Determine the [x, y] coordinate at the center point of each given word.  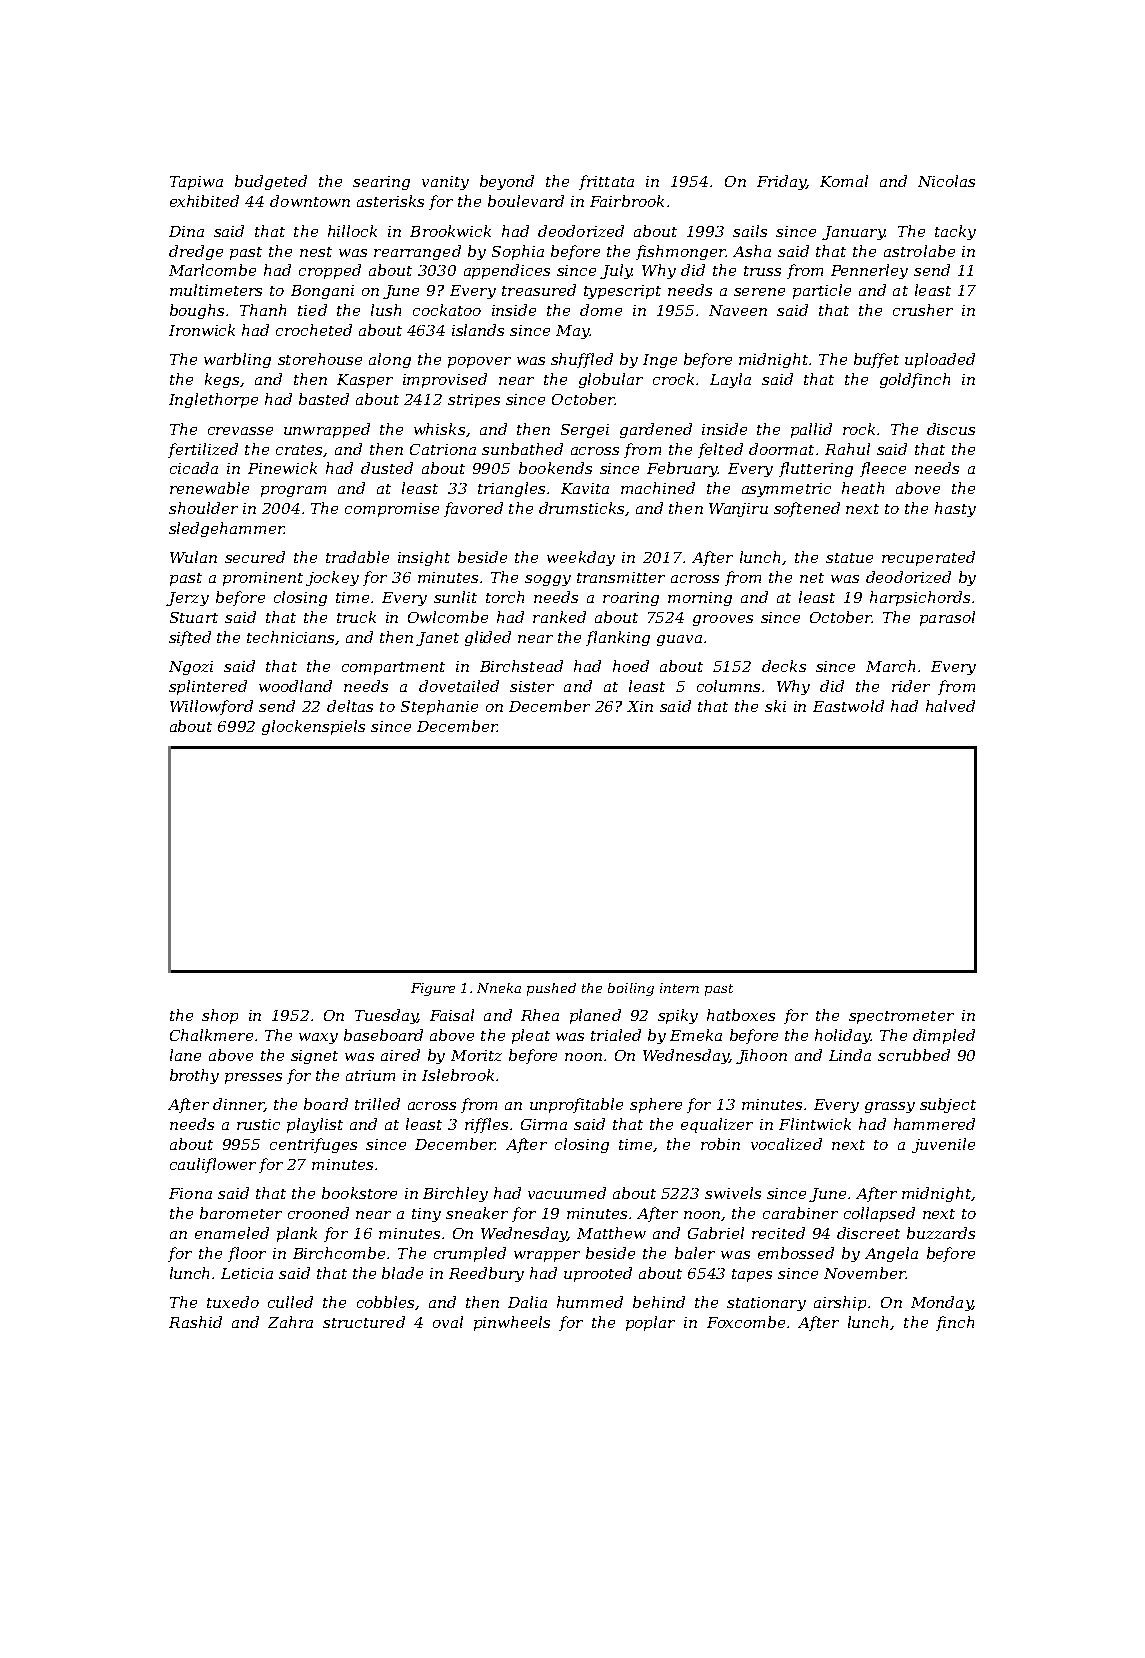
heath [863, 488]
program [293, 491]
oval [448, 1322]
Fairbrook [627, 201]
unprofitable [576, 1105]
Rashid [195, 1322]
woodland [295, 686]
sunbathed [522, 449]
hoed [631, 666]
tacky [955, 232]
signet [314, 1057]
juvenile [943, 1145]
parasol [947, 618]
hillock [352, 231]
